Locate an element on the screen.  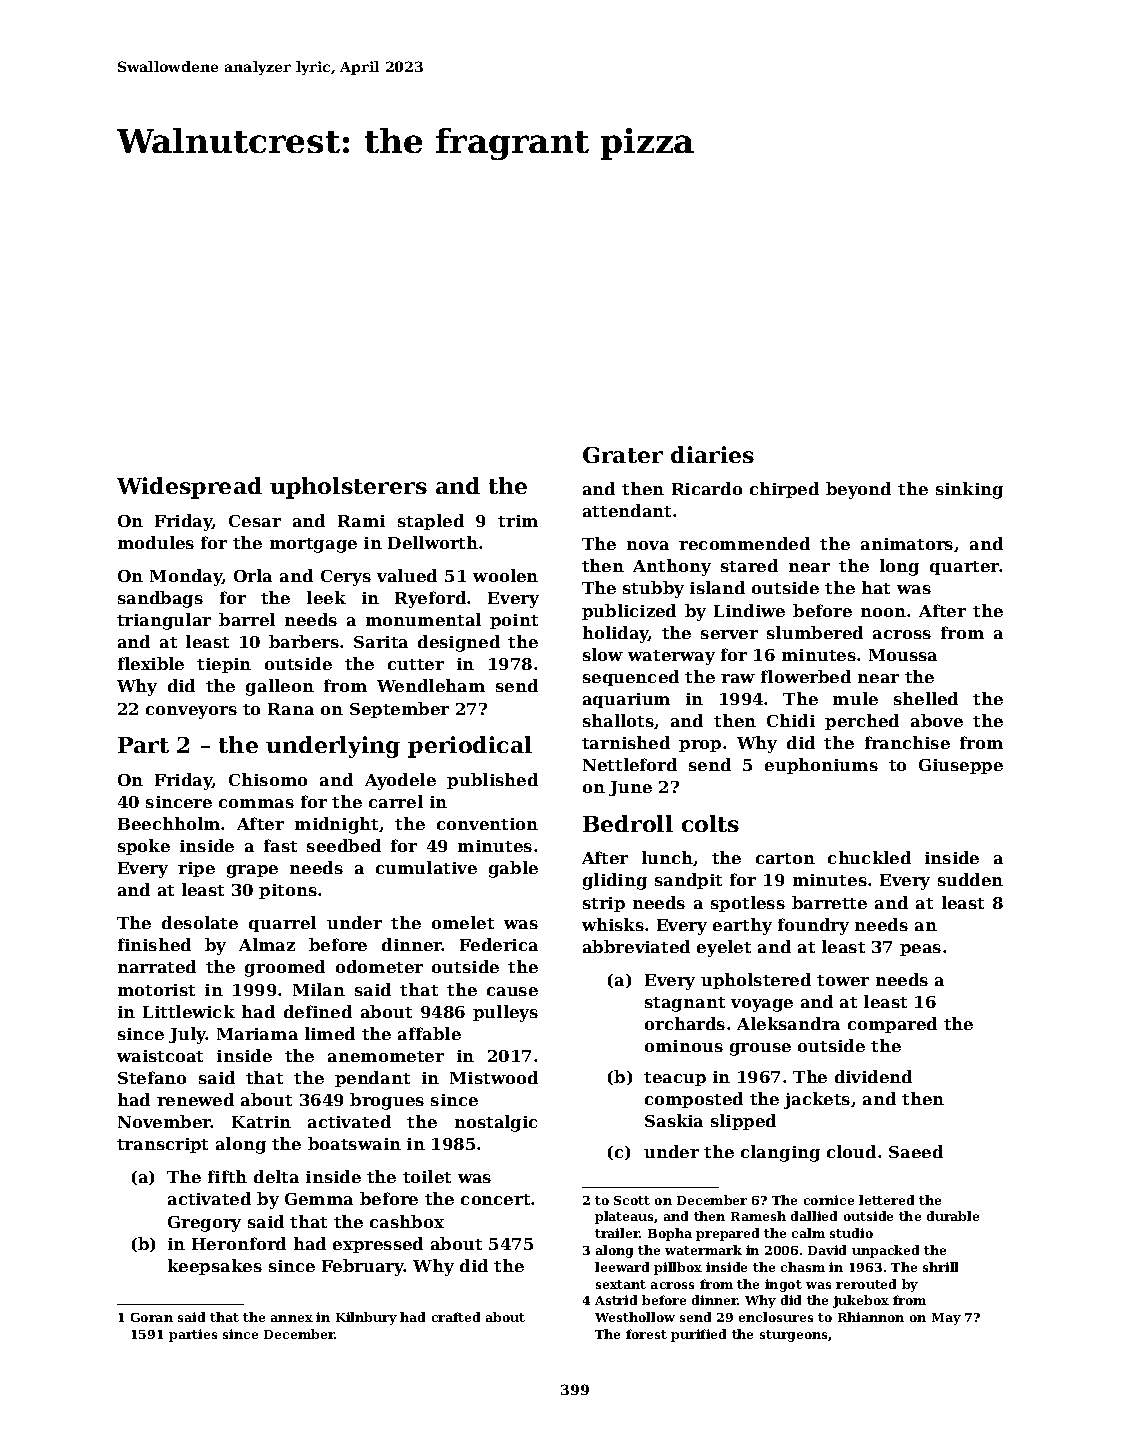
teacup is located at coordinates (675, 1079).
